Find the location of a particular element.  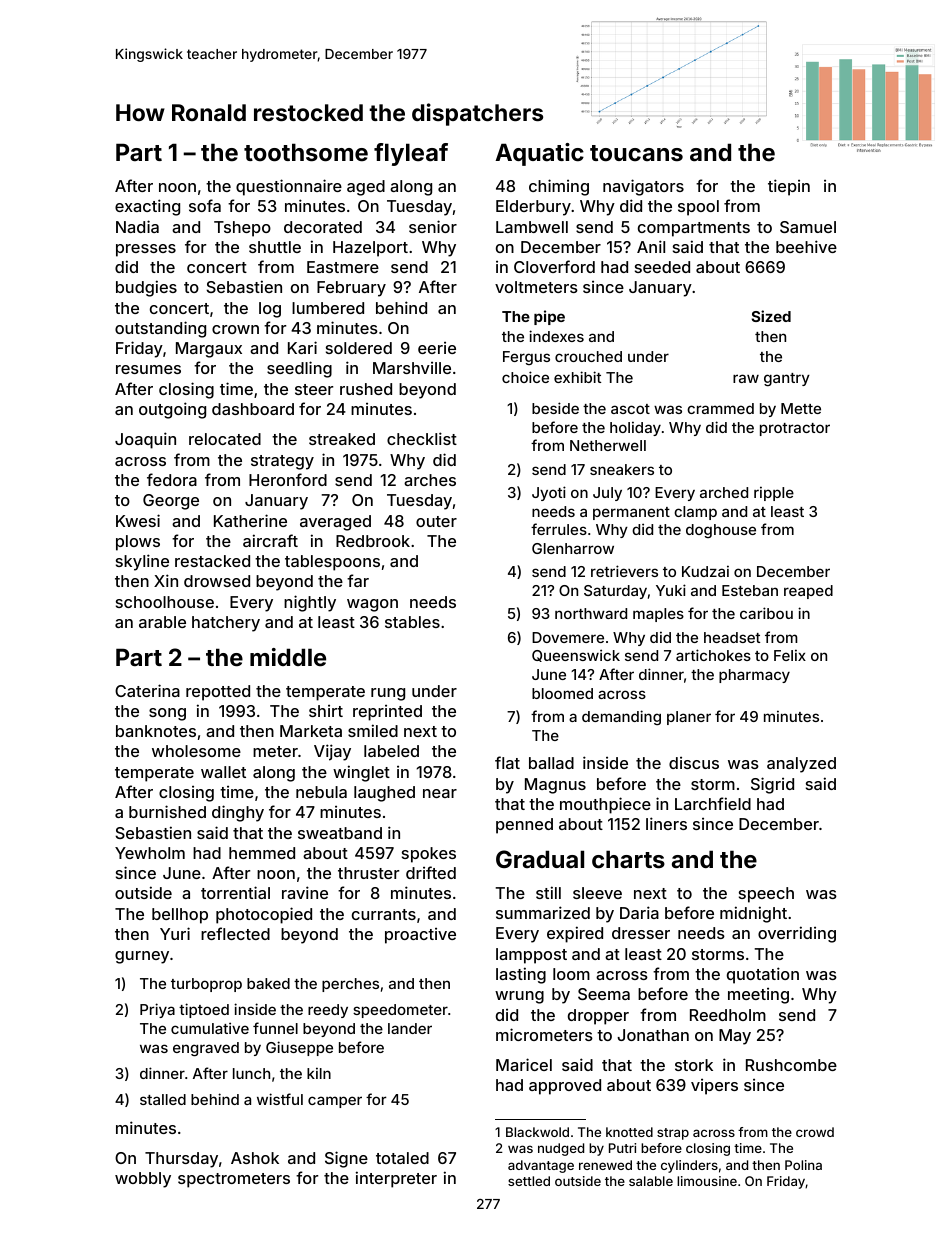

Ashok is located at coordinates (255, 1158).
